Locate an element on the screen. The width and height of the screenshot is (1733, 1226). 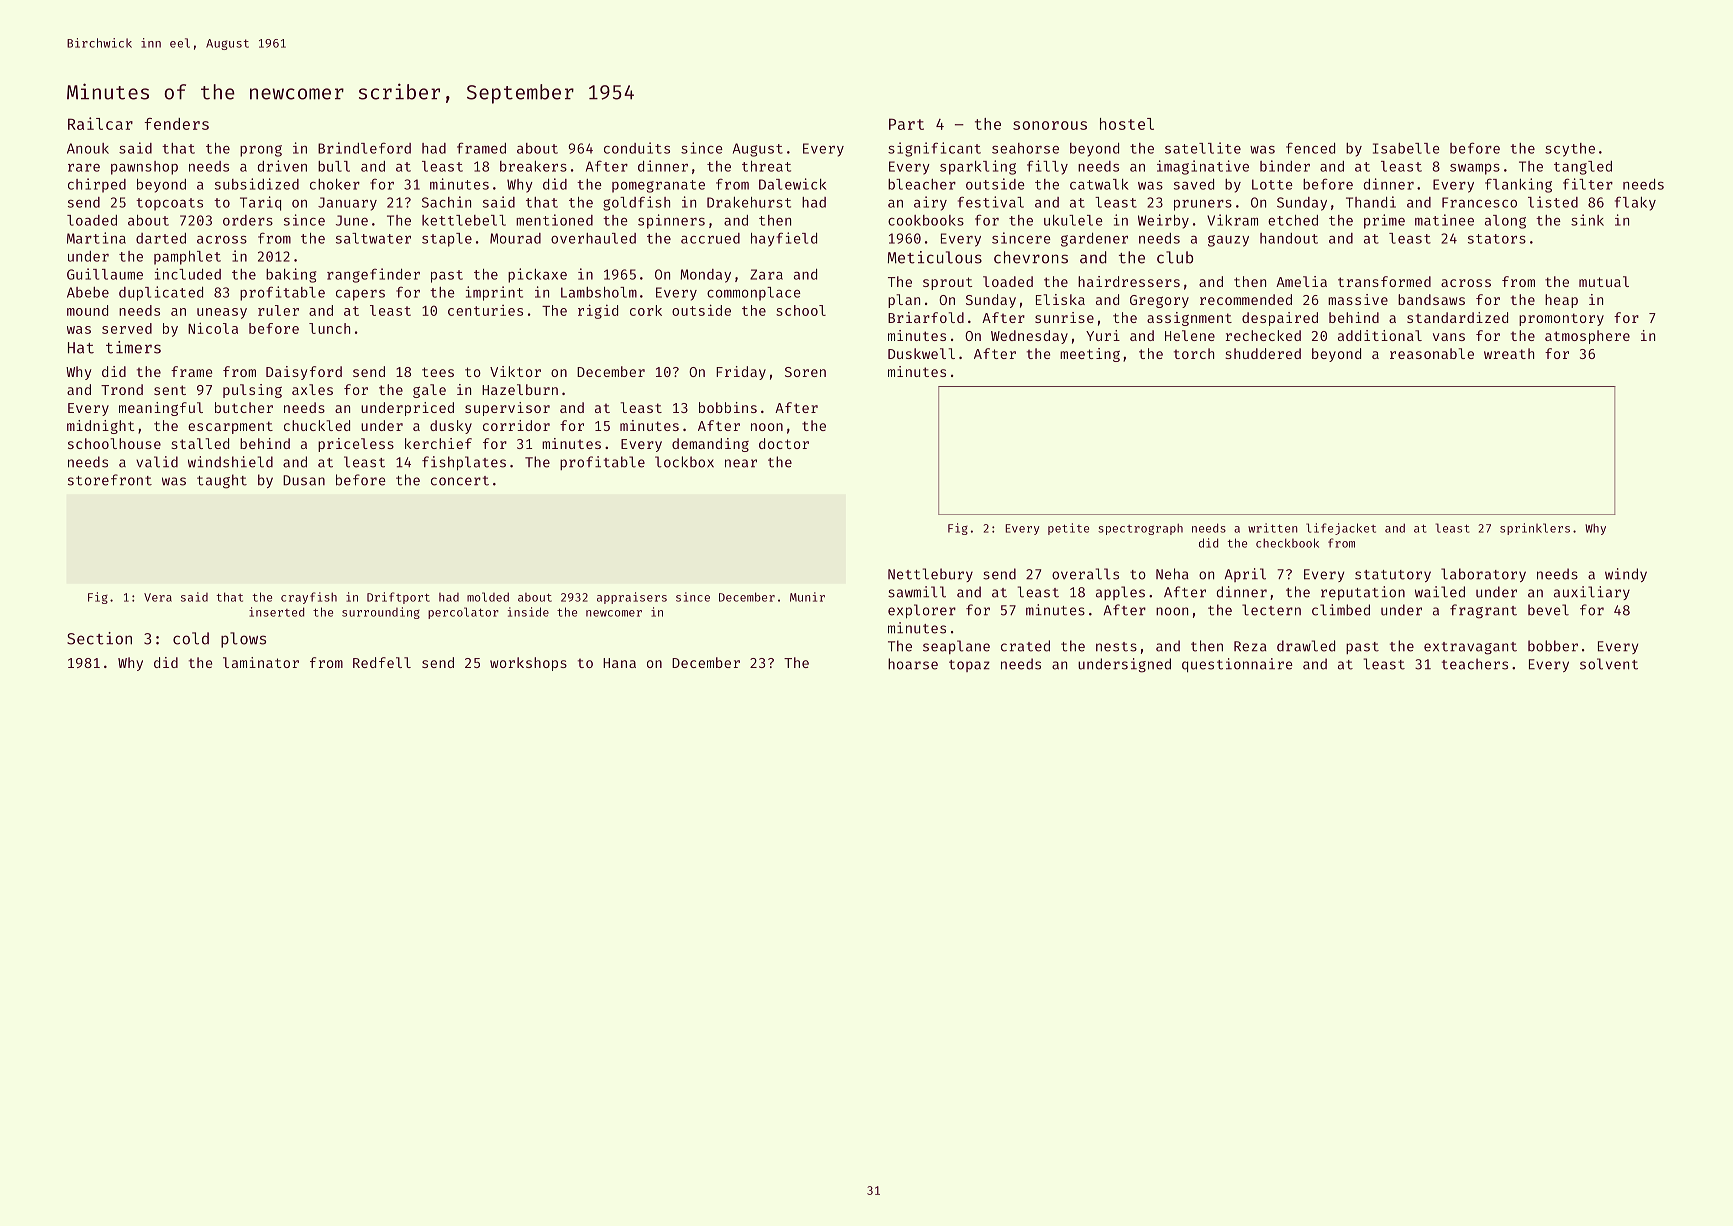
hoarse is located at coordinates (913, 664).
